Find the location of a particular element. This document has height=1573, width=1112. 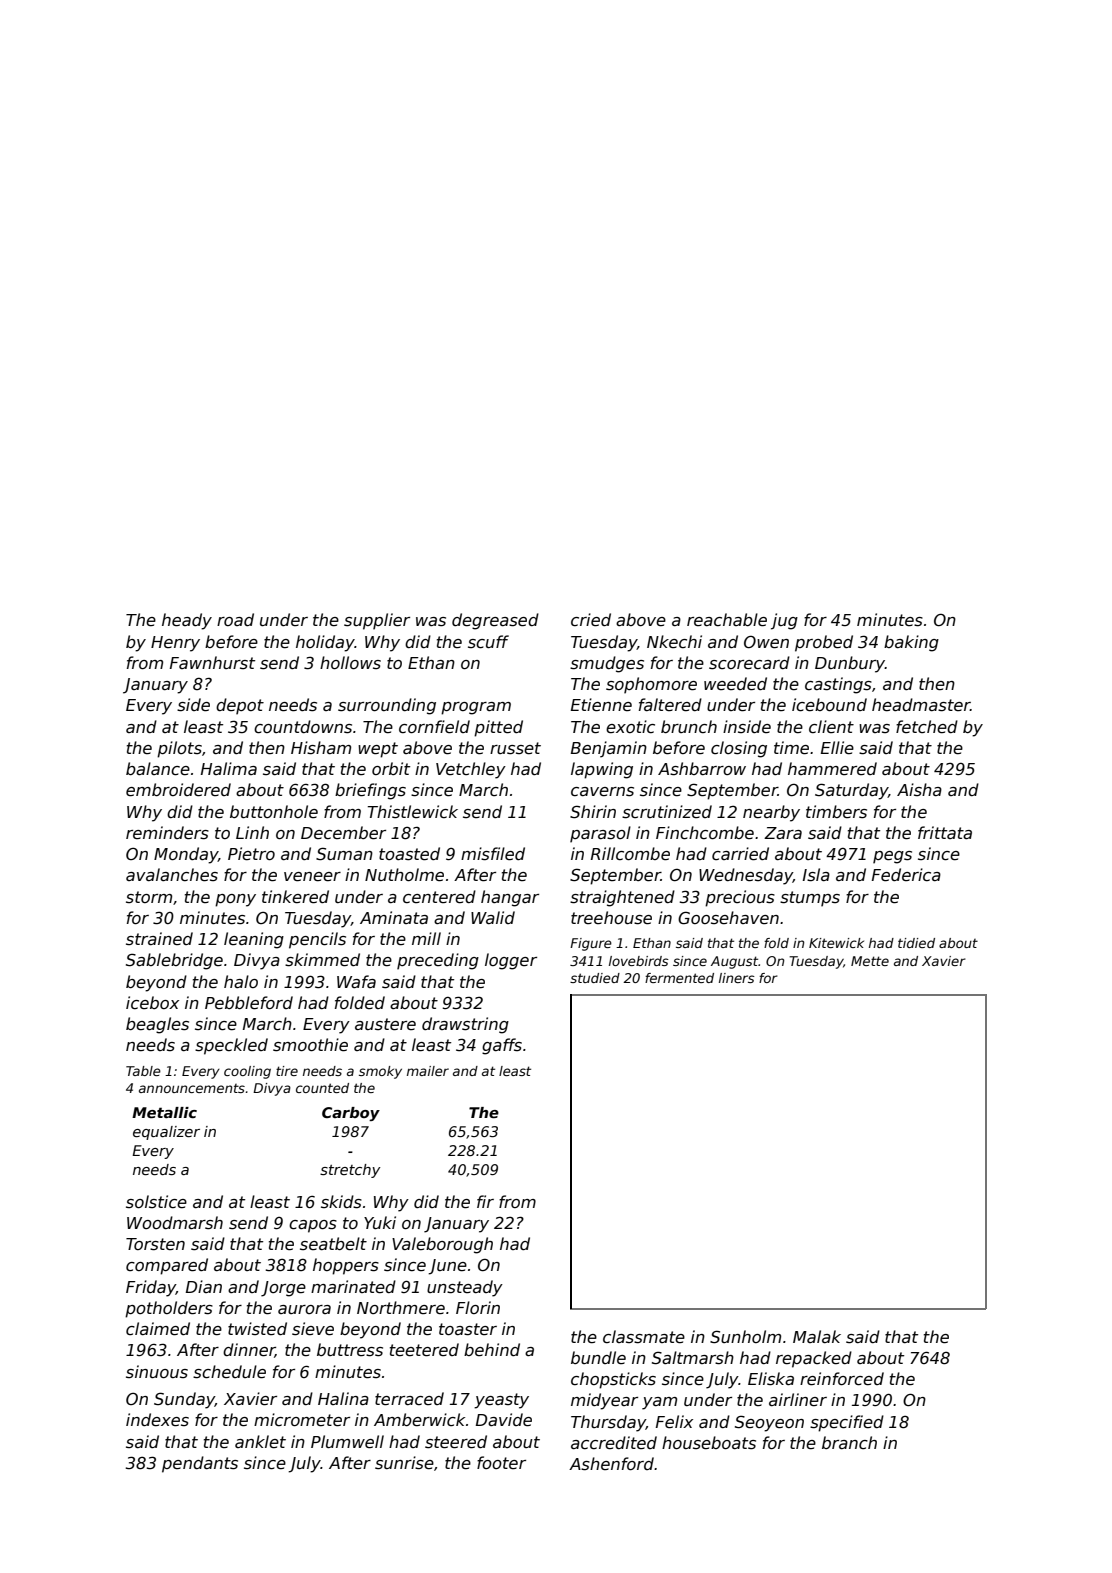

Monday is located at coordinates (186, 855).
